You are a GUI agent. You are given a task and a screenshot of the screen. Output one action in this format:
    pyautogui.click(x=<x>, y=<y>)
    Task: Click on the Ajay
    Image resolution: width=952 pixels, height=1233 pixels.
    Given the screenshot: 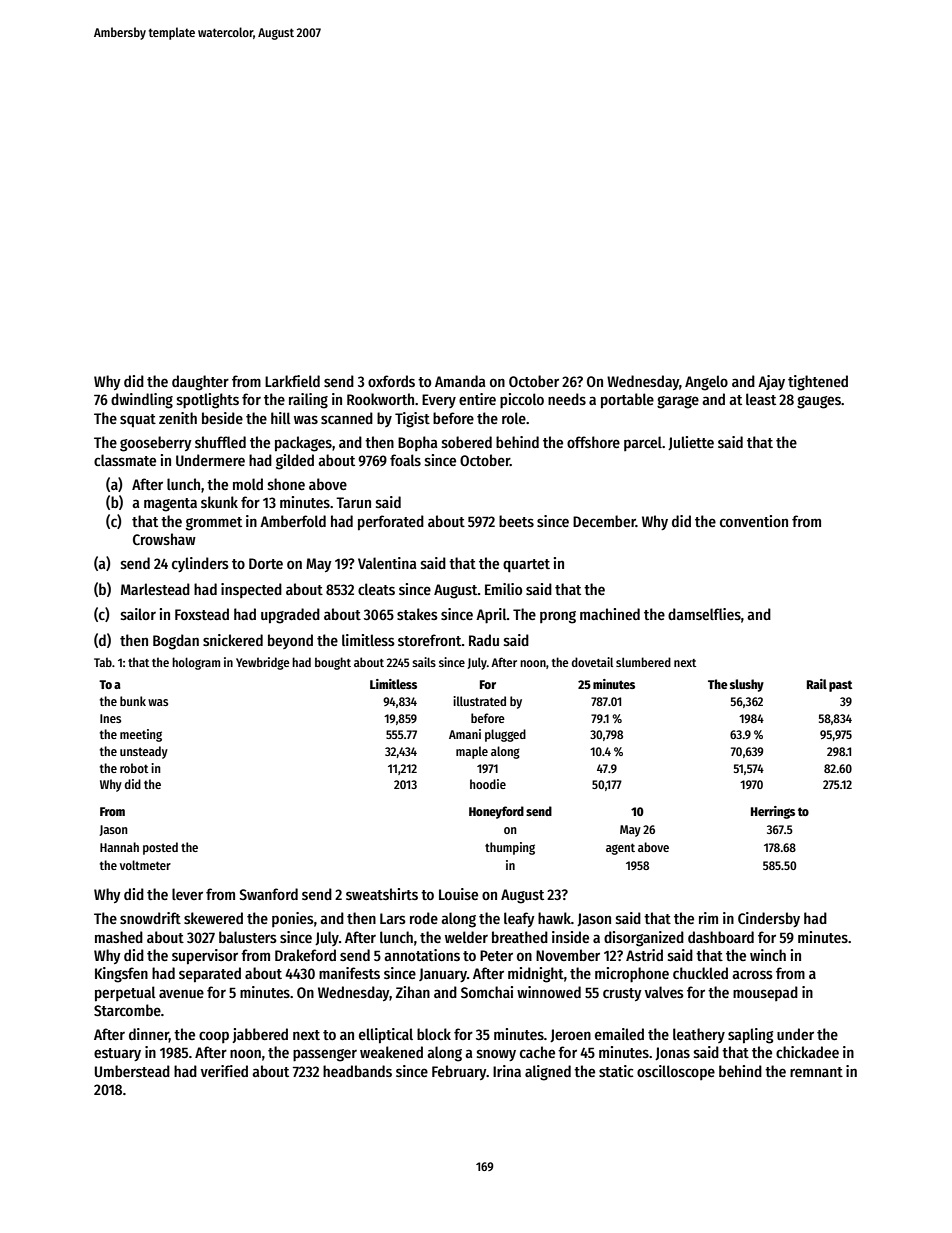 What is the action you would take?
    pyautogui.click(x=771, y=382)
